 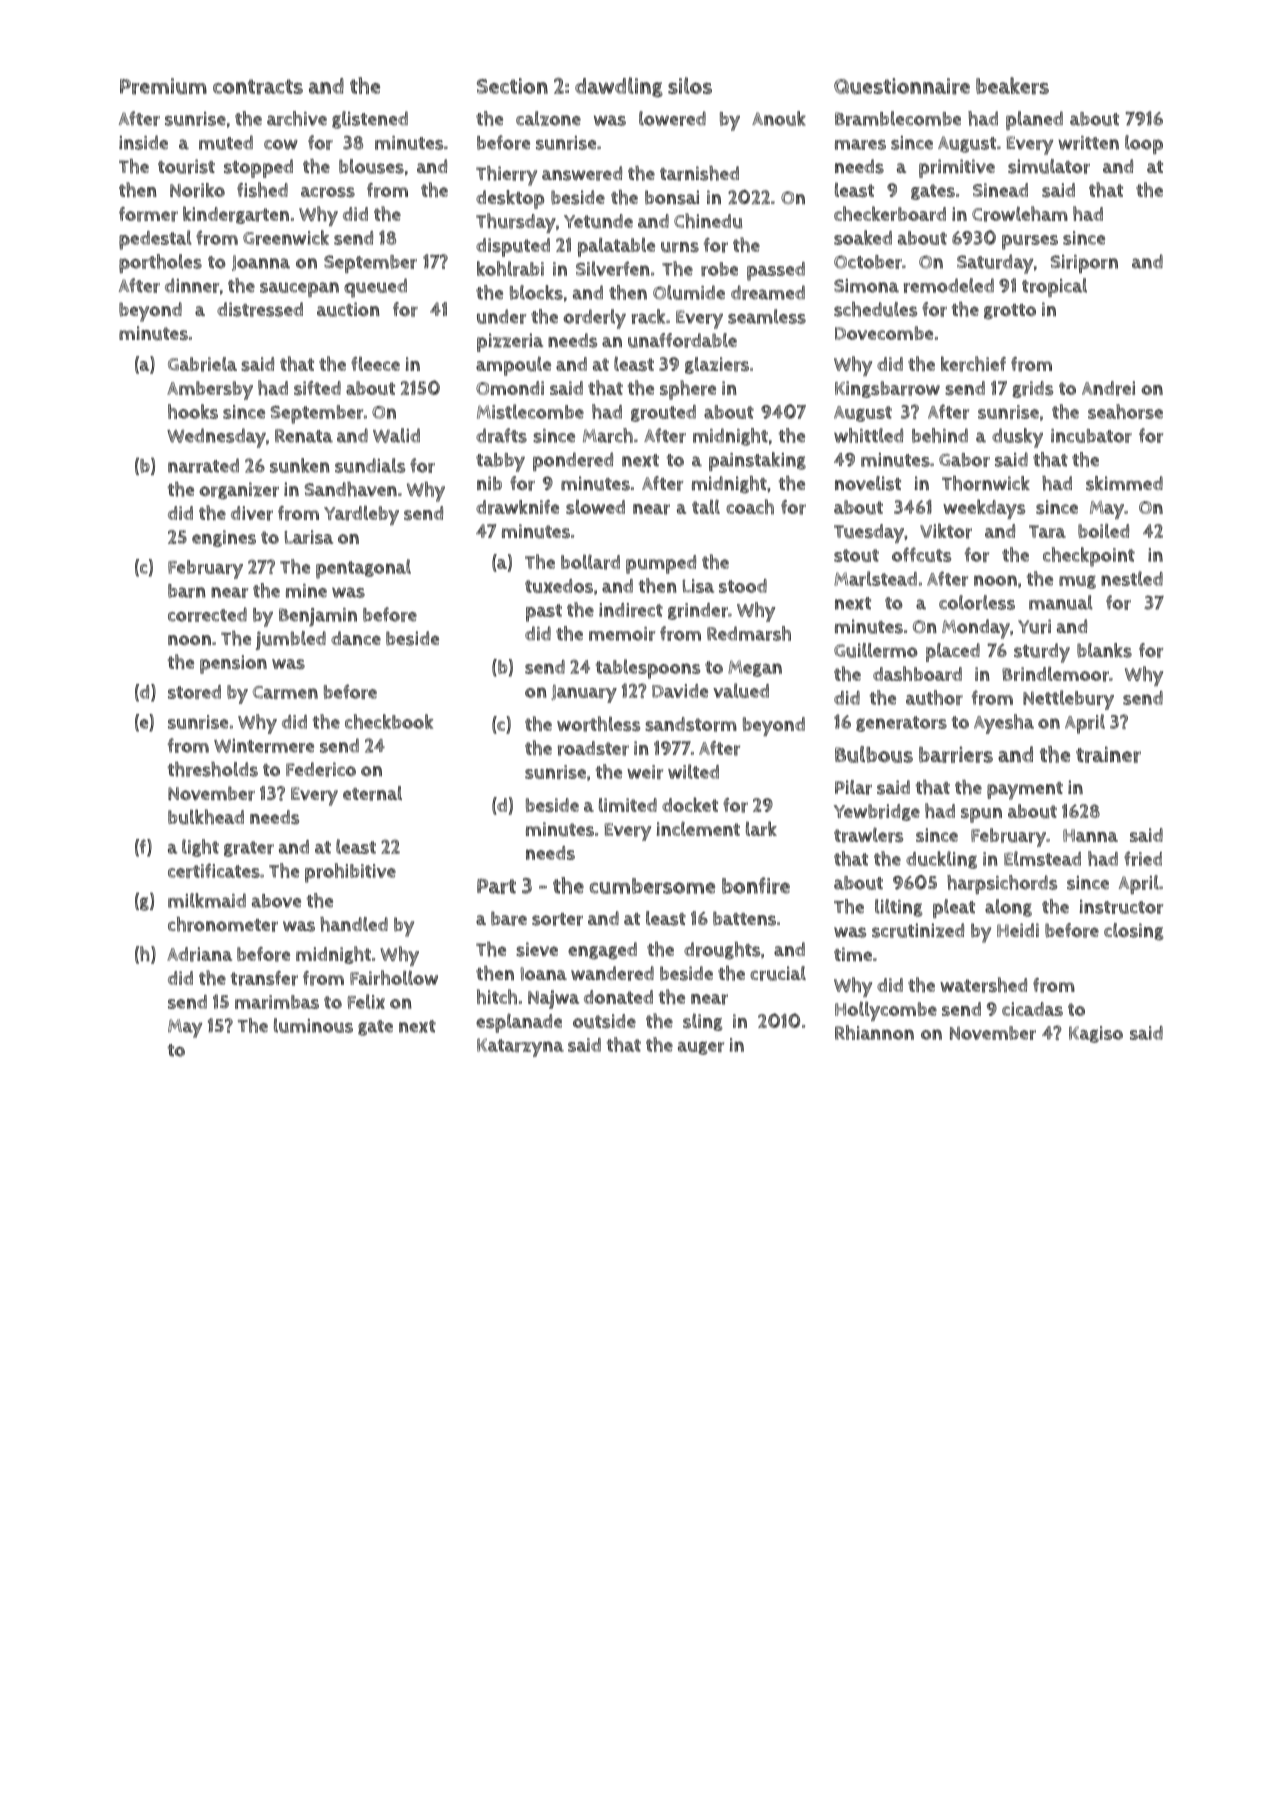 What do you see at coordinates (548, 118) in the screenshot?
I see `calzone` at bounding box center [548, 118].
